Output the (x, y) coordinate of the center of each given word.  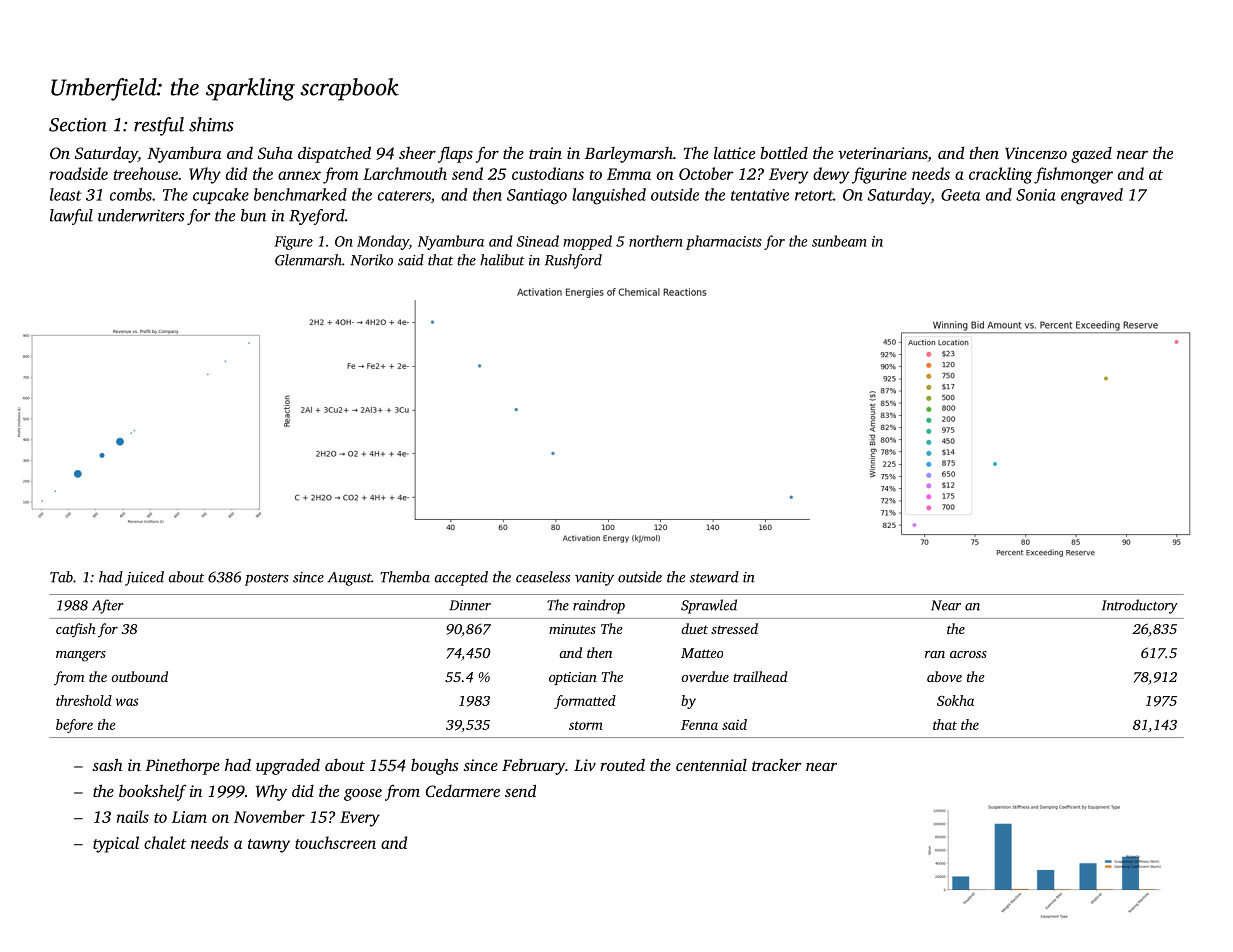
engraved (1092, 196)
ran (935, 654)
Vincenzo (1036, 153)
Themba (405, 577)
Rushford (573, 261)
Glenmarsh (308, 260)
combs (131, 194)
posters (267, 579)
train (545, 153)
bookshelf (152, 792)
